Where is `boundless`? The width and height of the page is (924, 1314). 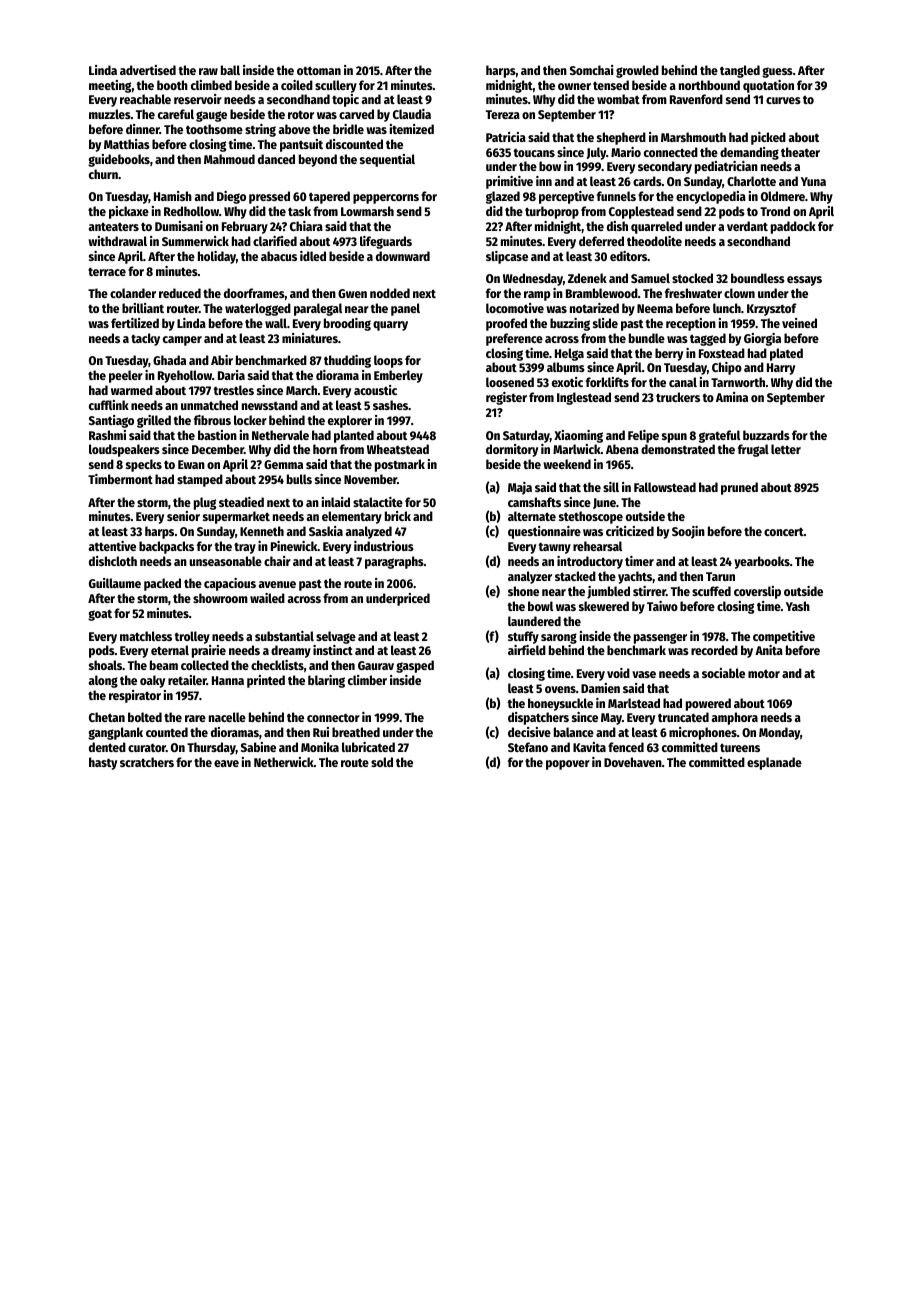 boundless is located at coordinates (758, 278).
